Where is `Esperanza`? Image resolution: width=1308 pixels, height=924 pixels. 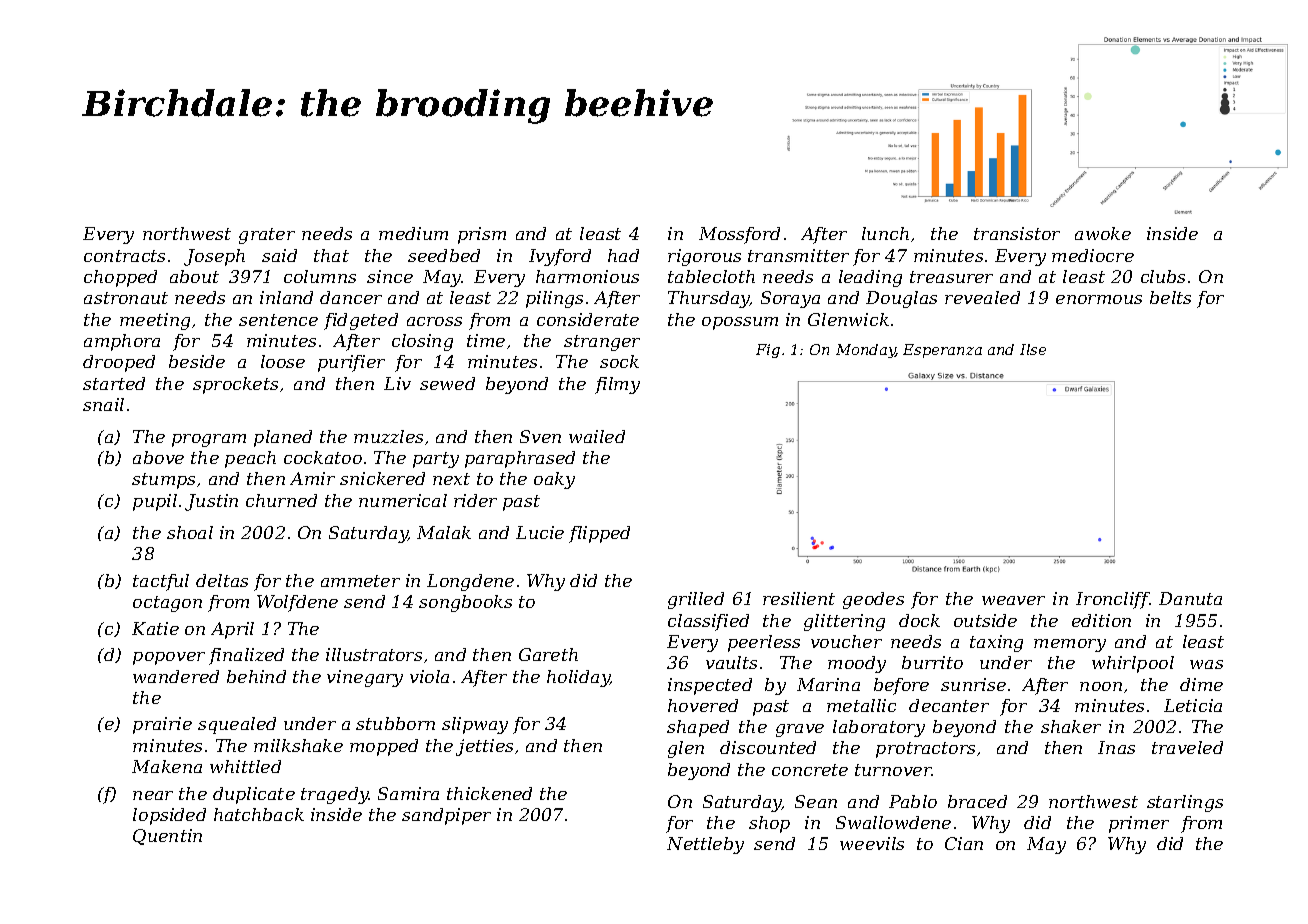 Esperanza is located at coordinates (942, 351).
